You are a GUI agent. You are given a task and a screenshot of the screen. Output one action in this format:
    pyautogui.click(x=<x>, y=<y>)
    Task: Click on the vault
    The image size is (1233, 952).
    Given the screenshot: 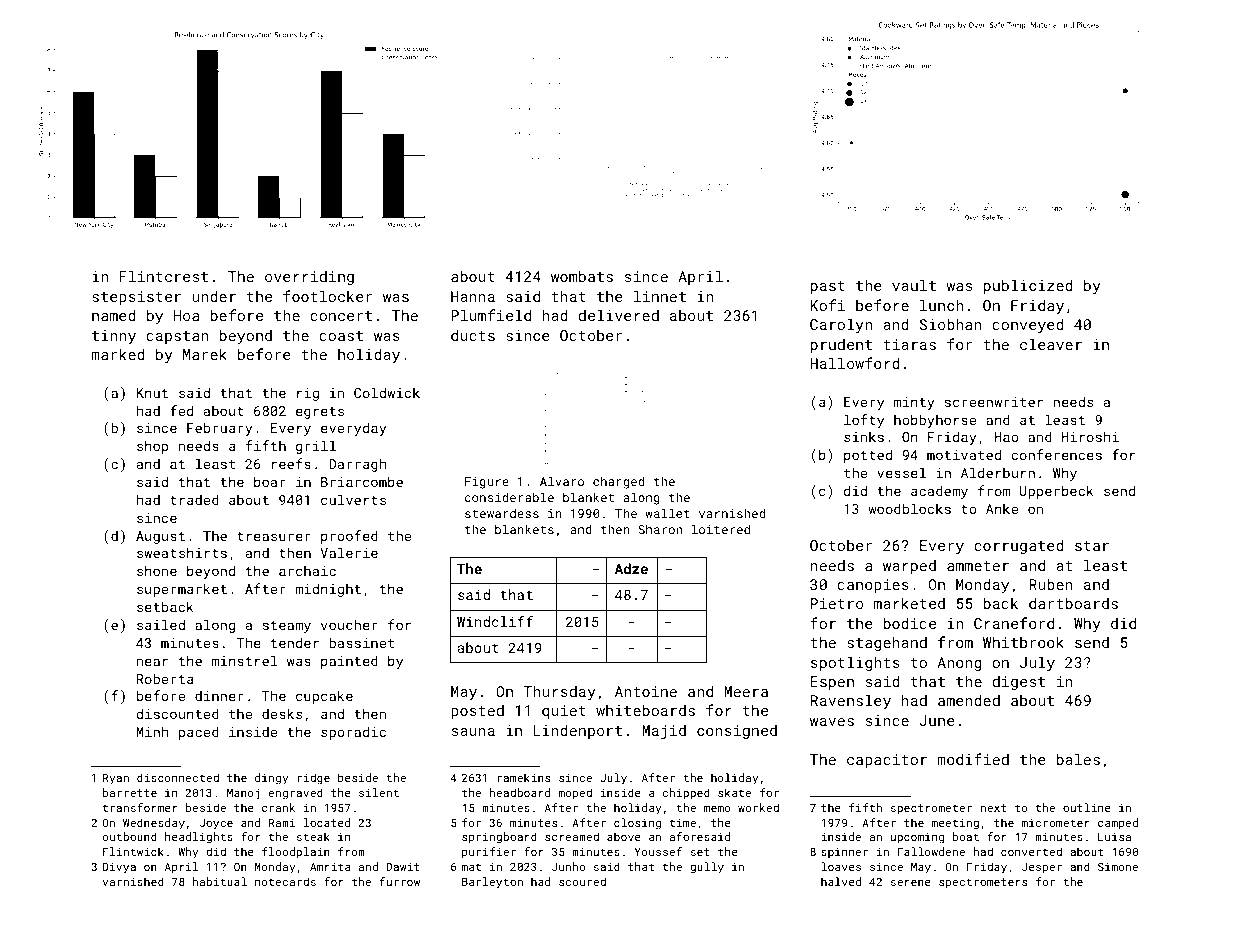 What is the action you would take?
    pyautogui.click(x=914, y=285)
